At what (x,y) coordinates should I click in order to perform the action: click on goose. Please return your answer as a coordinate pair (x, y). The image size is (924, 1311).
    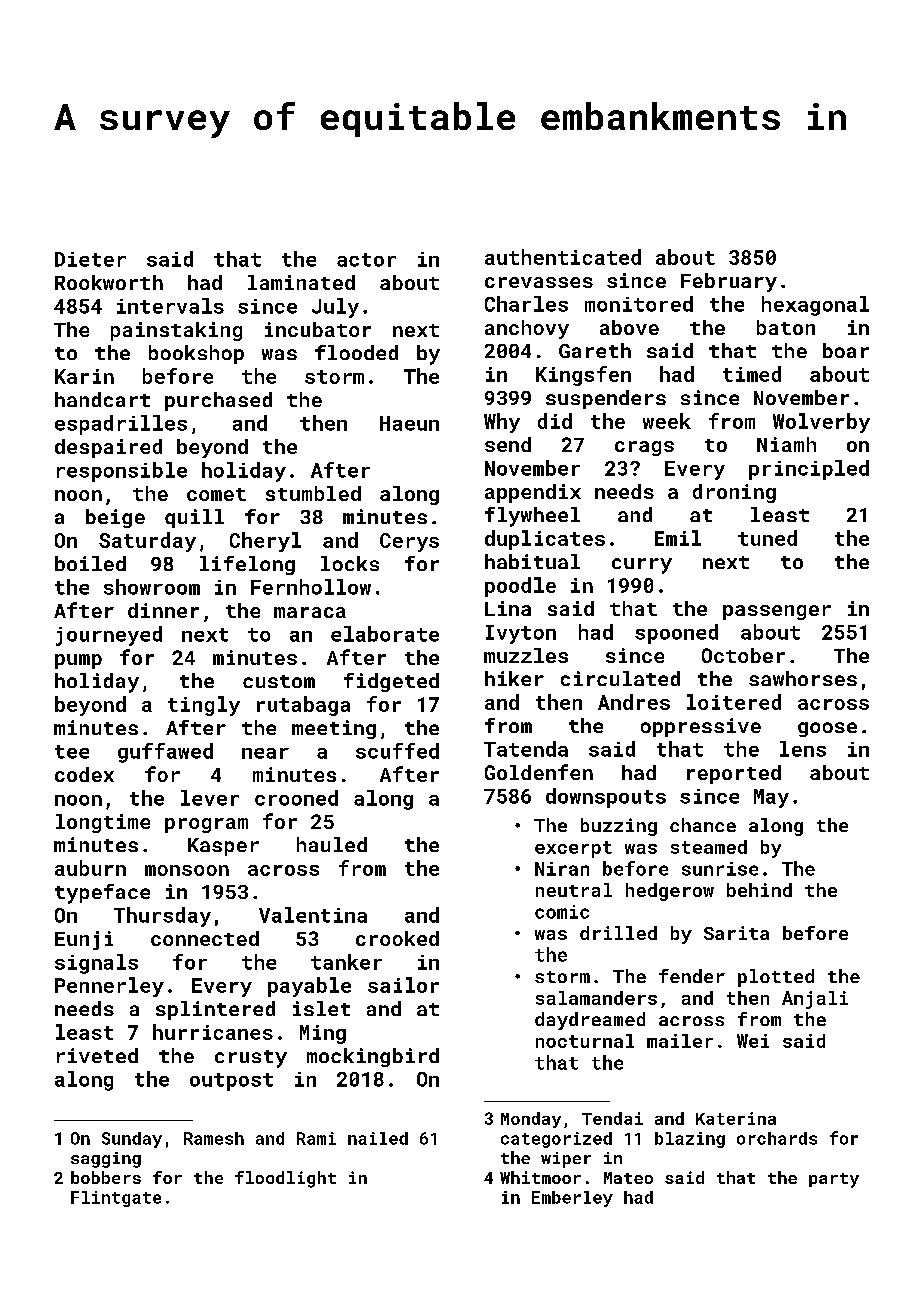
    Looking at the image, I should click on (827, 729).
